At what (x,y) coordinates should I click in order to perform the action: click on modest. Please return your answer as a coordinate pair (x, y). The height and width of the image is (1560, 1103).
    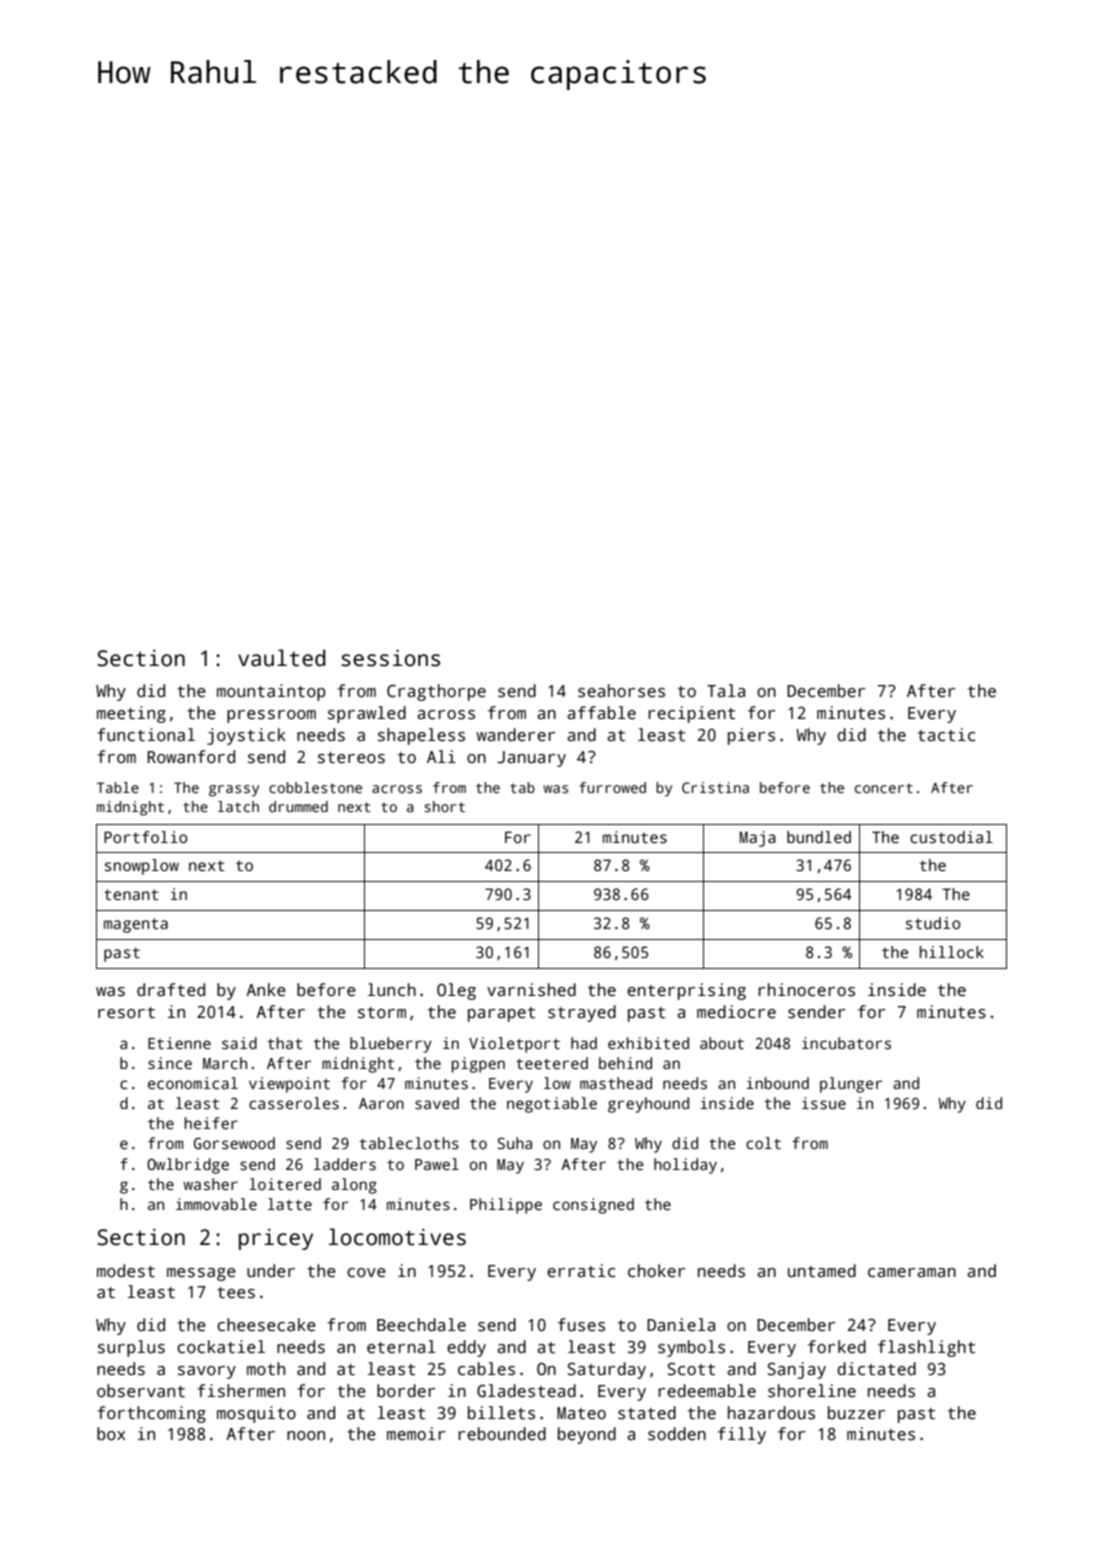
    Looking at the image, I should click on (126, 1271).
